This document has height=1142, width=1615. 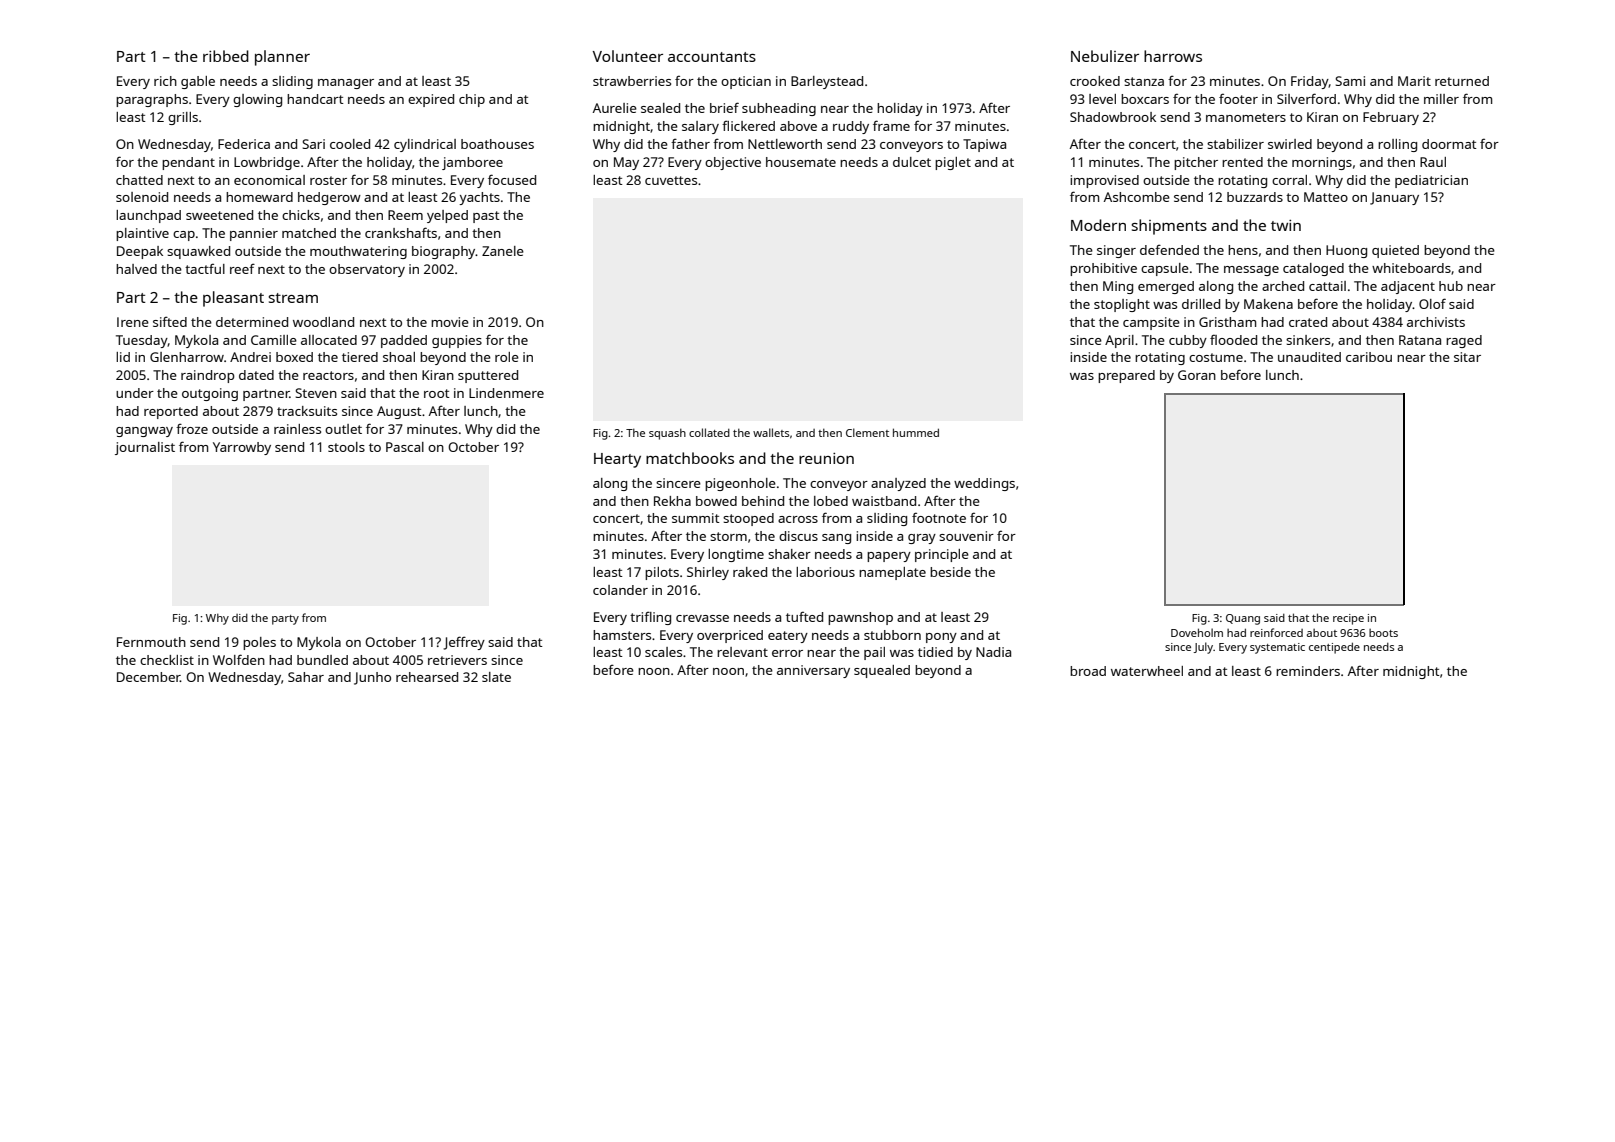 What do you see at coordinates (1113, 117) in the document?
I see `Shadowbrook` at bounding box center [1113, 117].
